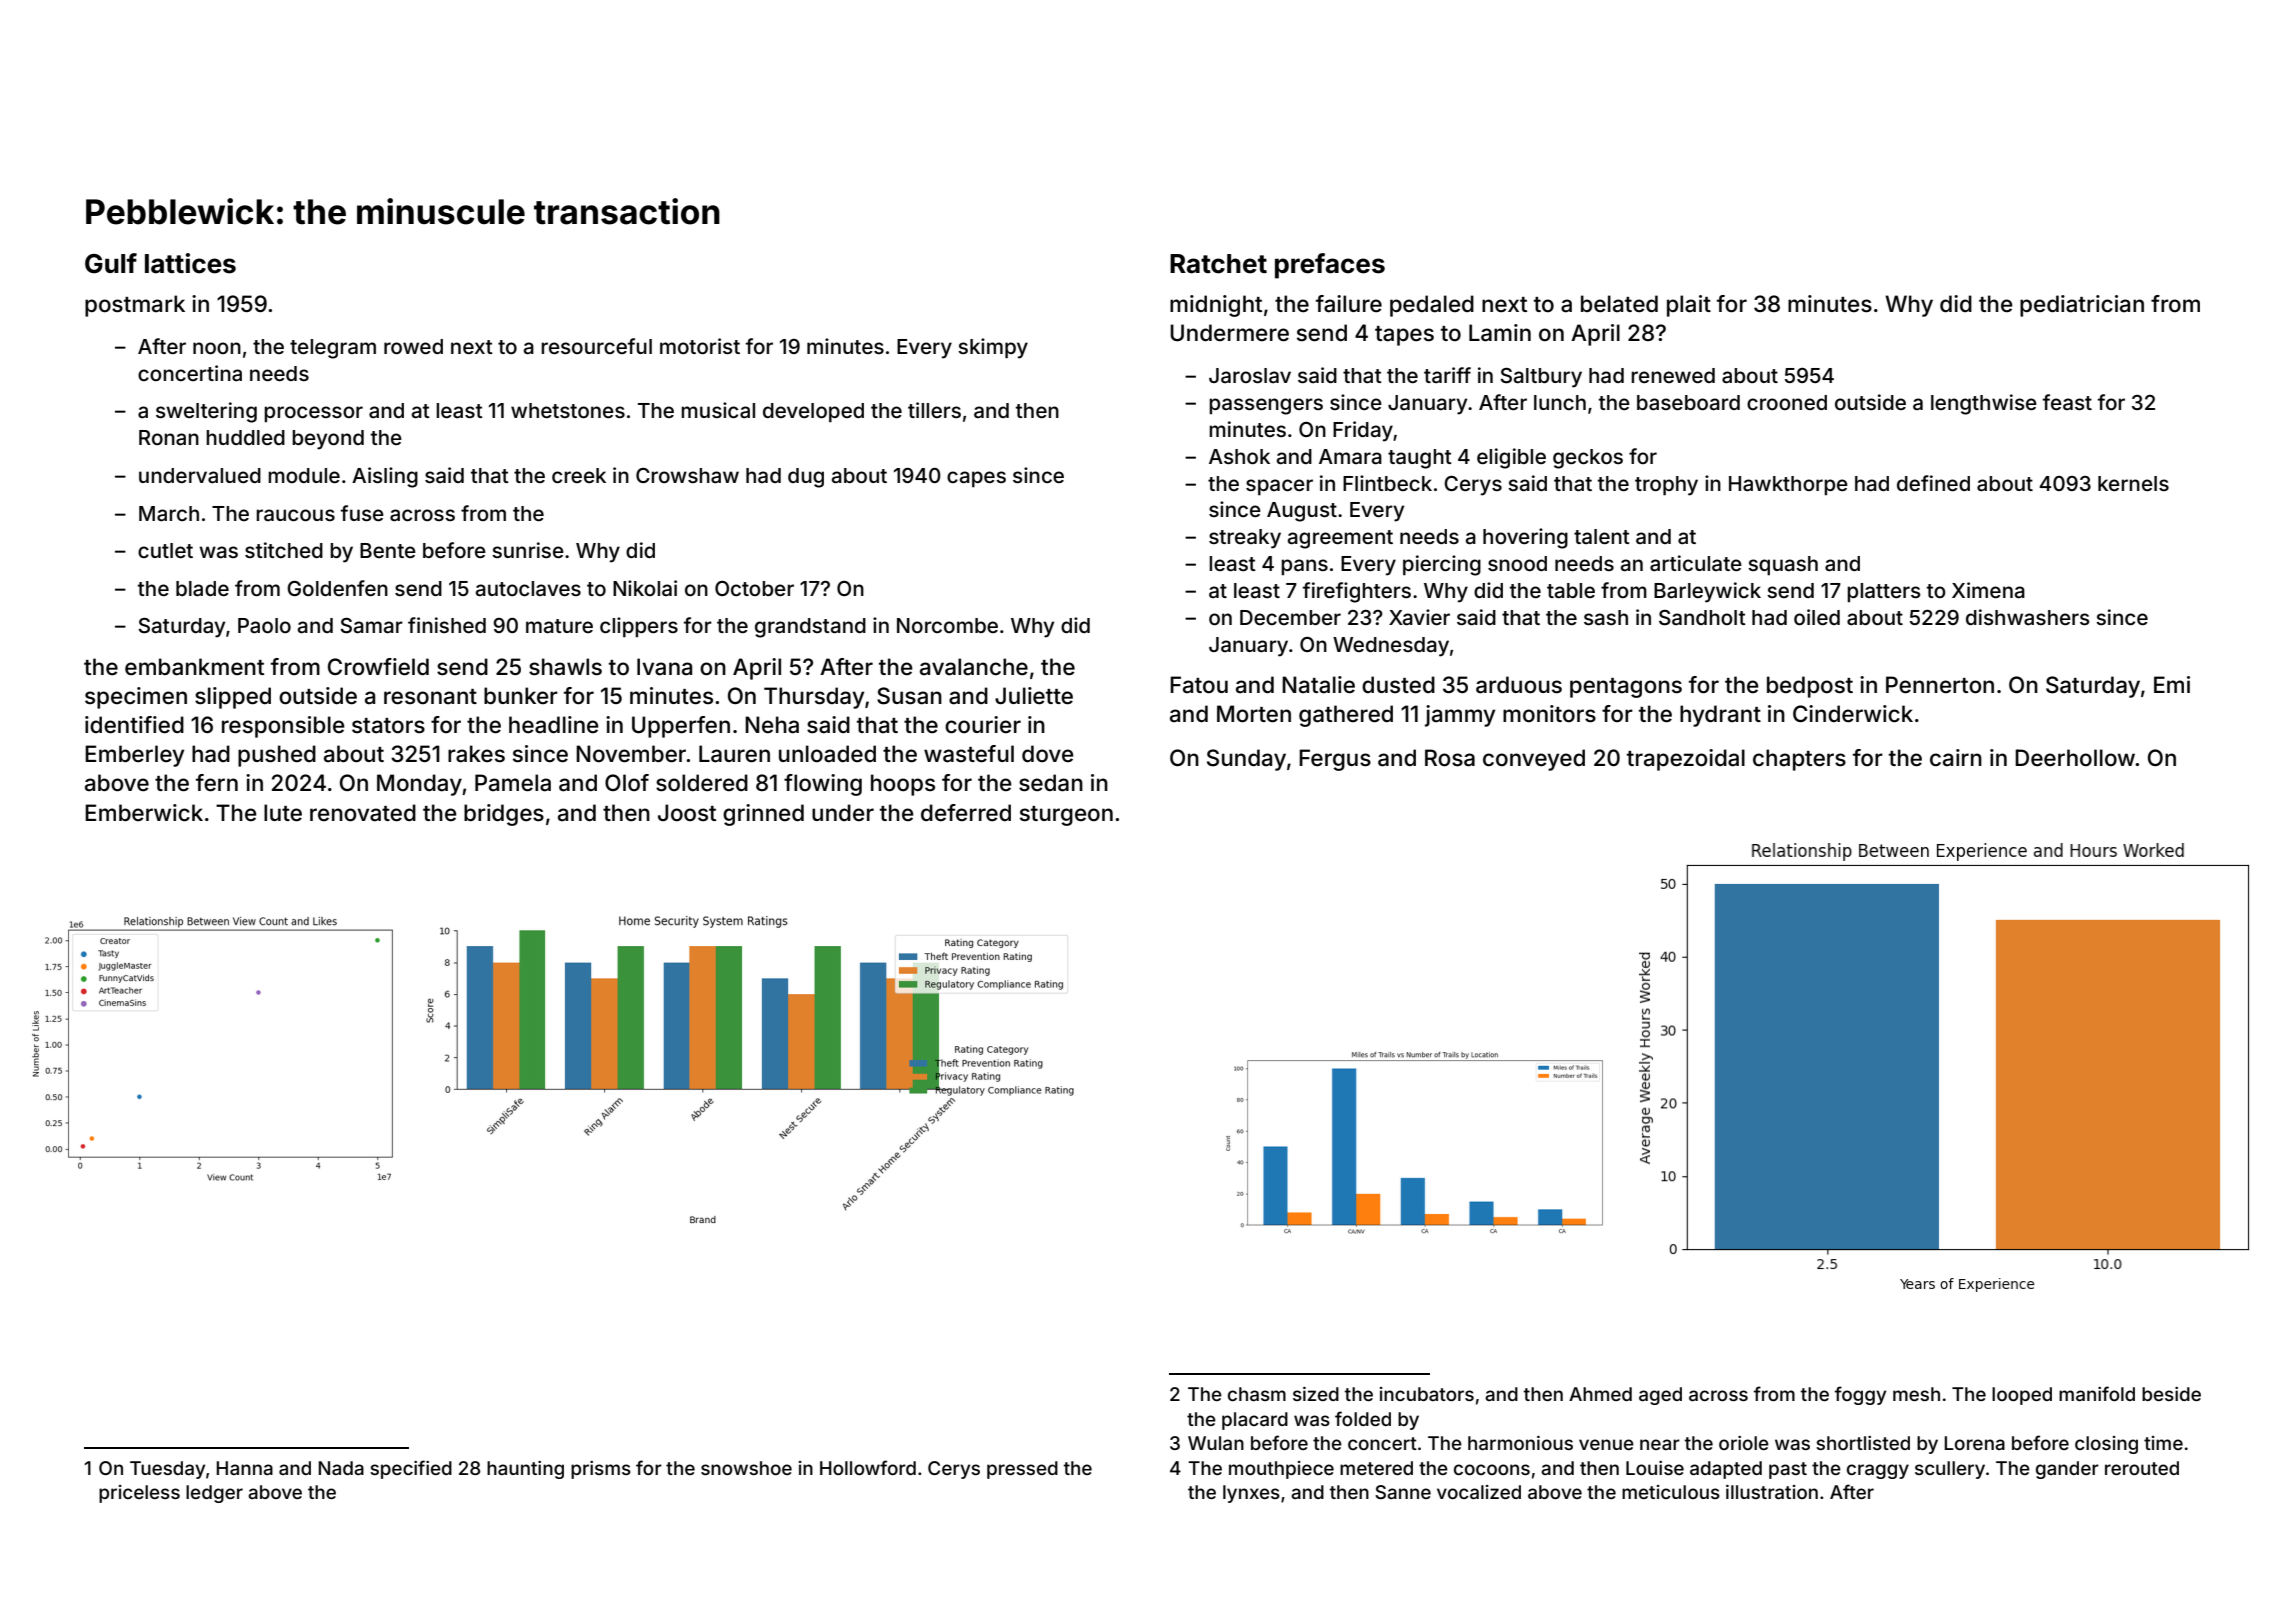 The height and width of the document is (1620, 2292). What do you see at coordinates (1330, 266) in the document?
I see `prefaces` at bounding box center [1330, 266].
